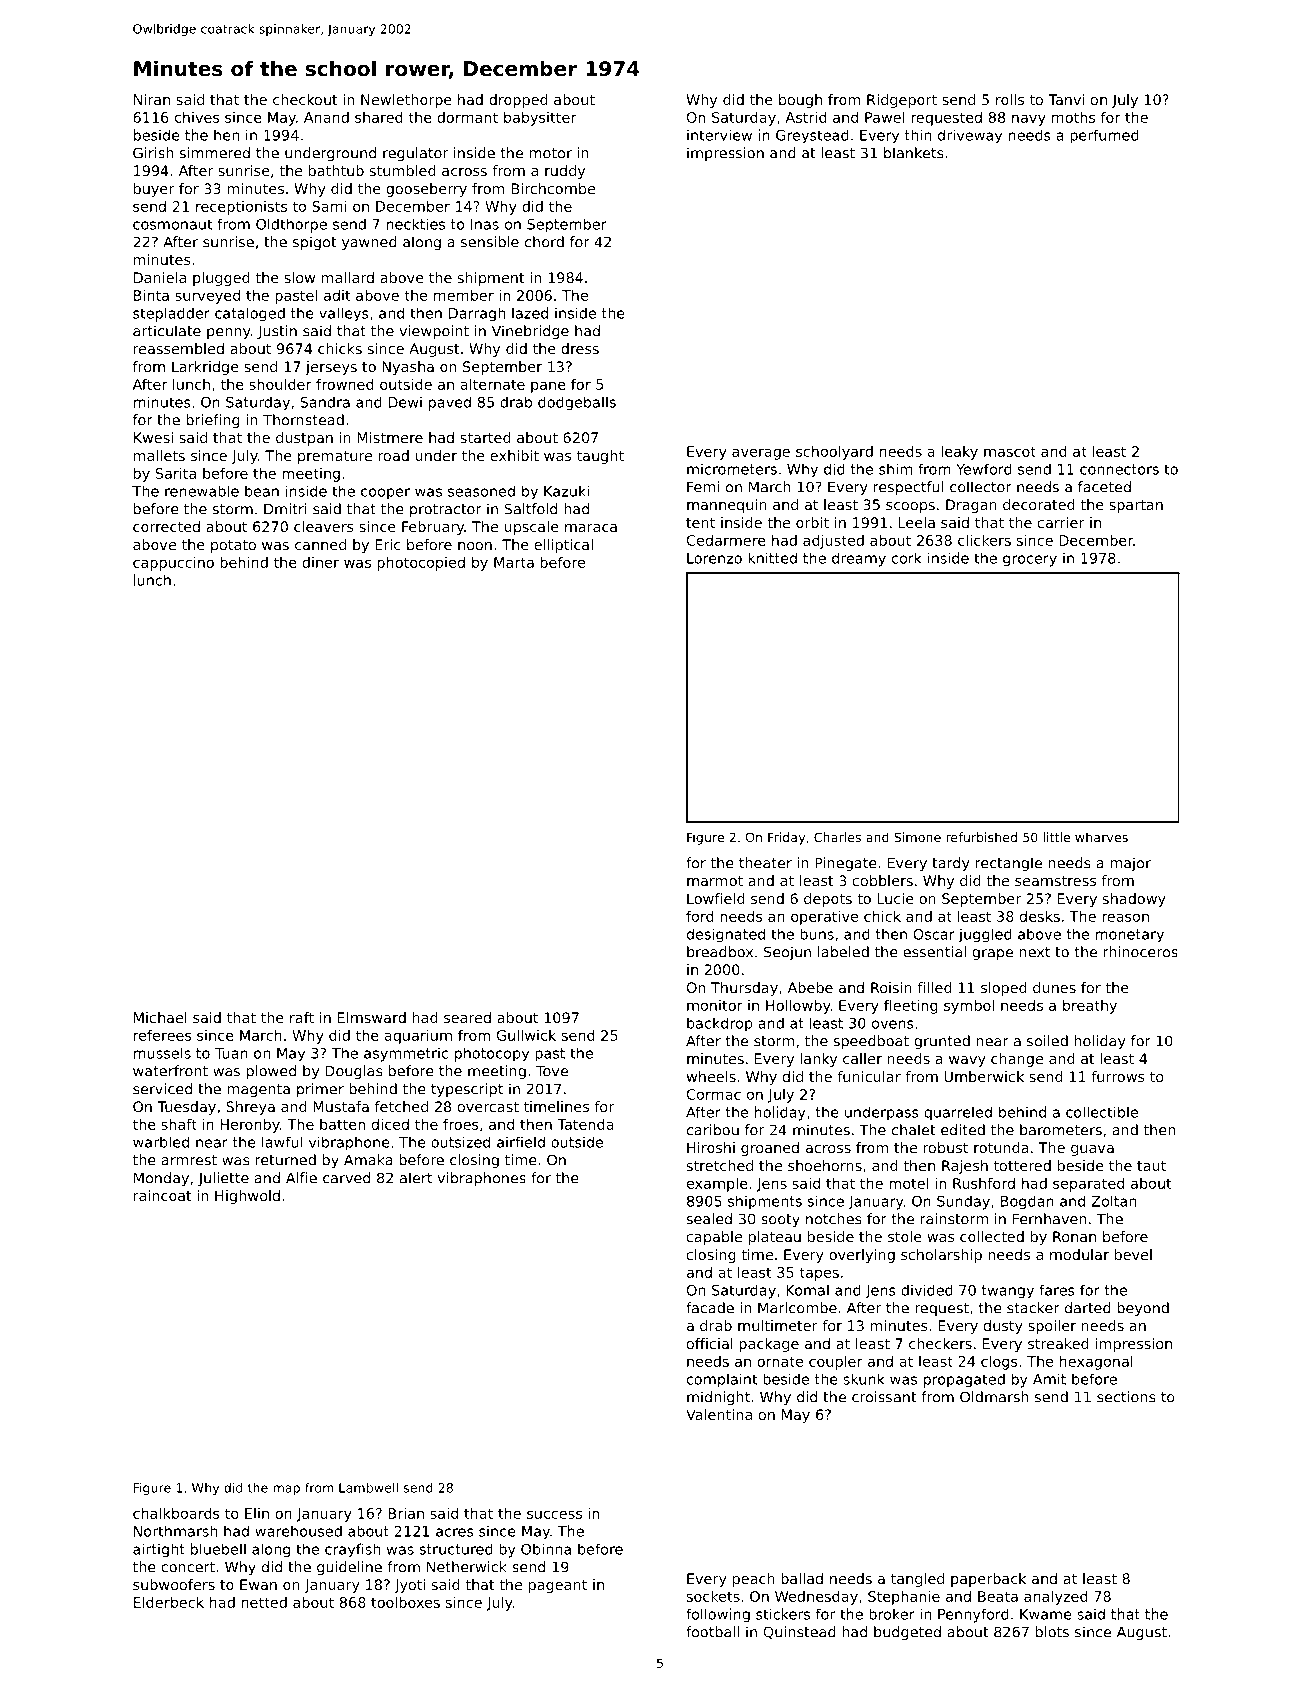 This screenshot has height=1698, width=1312. Describe the element at coordinates (264, 1602) in the screenshot. I see `netted` at that location.
